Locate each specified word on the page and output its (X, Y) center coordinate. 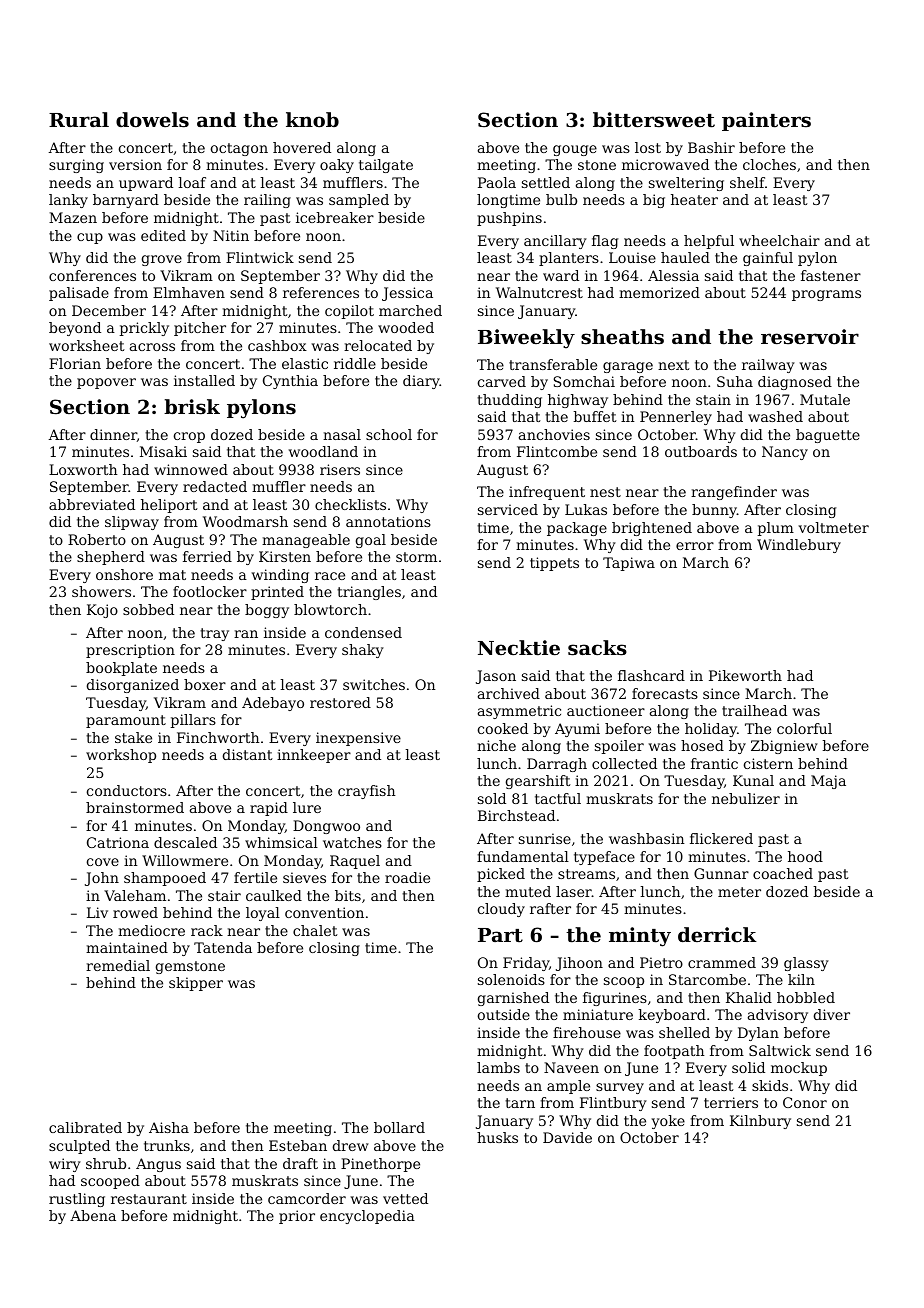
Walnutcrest (539, 292)
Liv (97, 912)
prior (297, 1217)
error (695, 546)
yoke (668, 1122)
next (674, 365)
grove (162, 260)
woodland (323, 451)
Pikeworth (745, 675)
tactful (558, 798)
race (330, 576)
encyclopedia (367, 1217)
